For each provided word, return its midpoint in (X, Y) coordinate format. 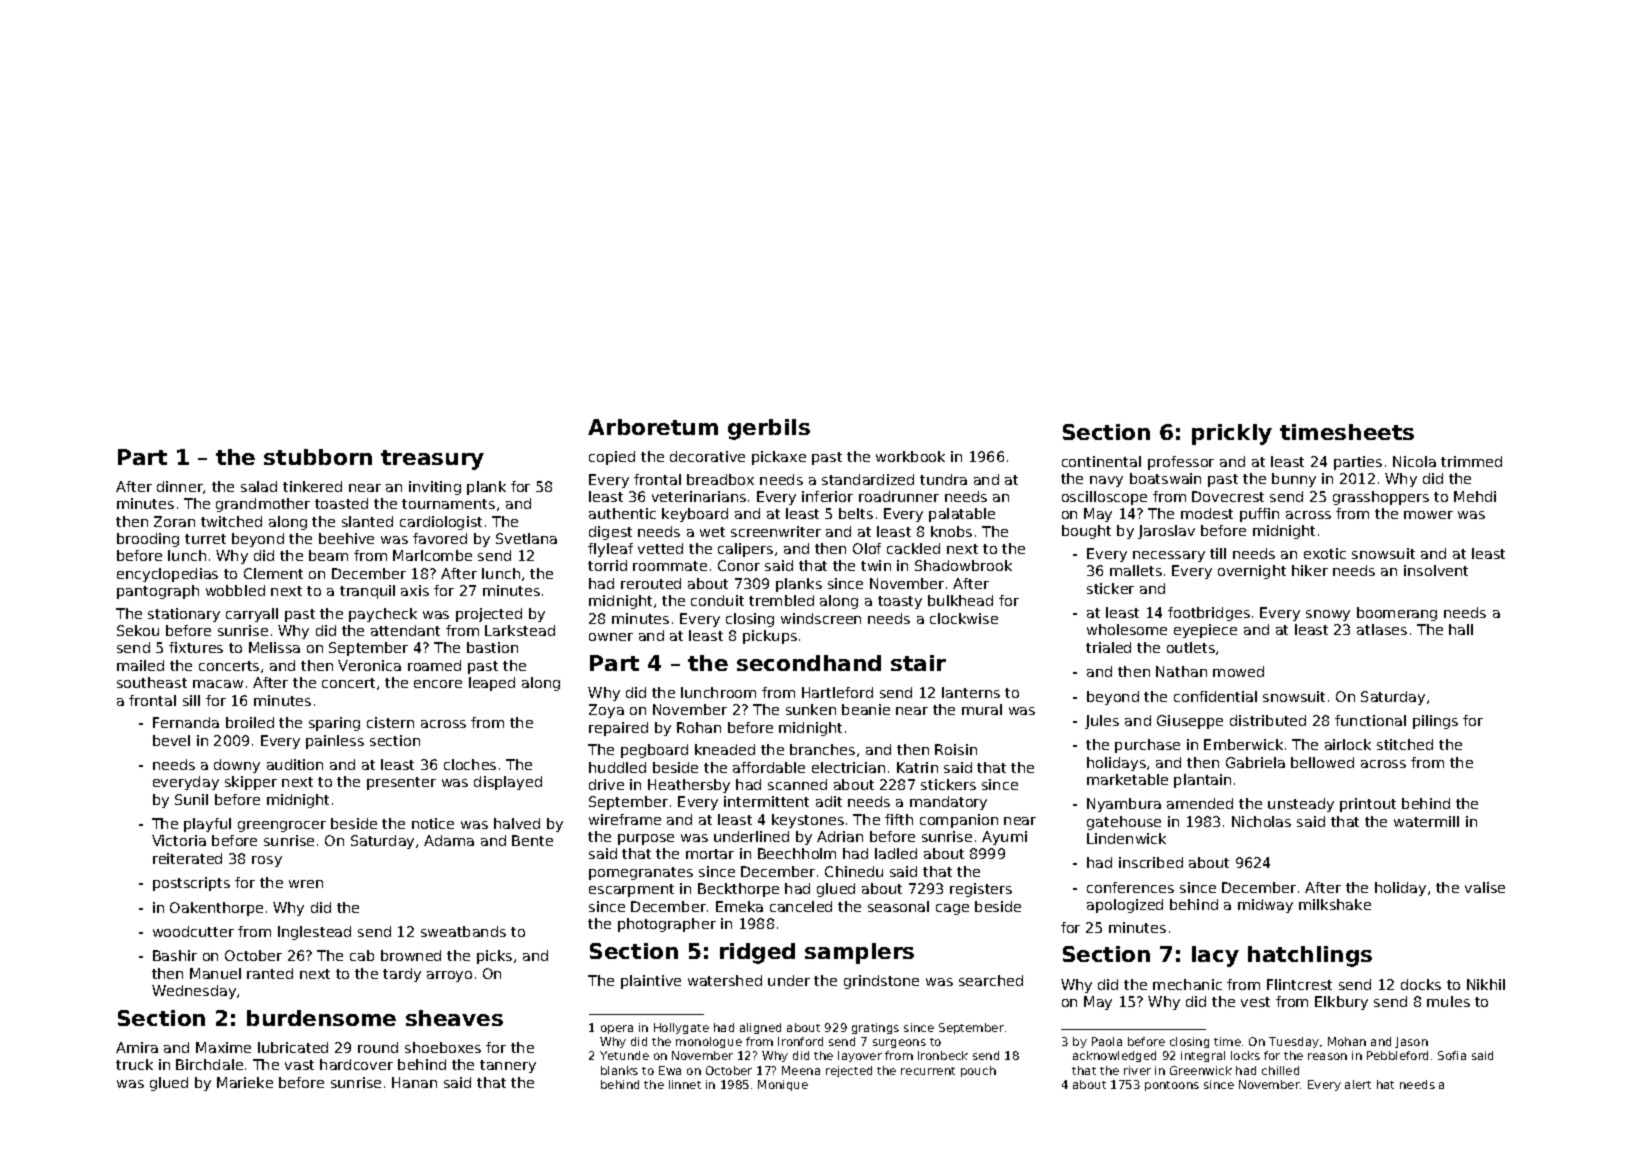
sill (191, 700)
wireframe (625, 819)
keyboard (695, 515)
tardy (402, 975)
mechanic (1187, 984)
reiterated (187, 858)
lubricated (293, 1047)
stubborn (318, 457)
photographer (667, 925)
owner (611, 637)
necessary (1169, 556)
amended (1200, 803)
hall (1461, 629)
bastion (492, 647)
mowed (1238, 671)
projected (489, 615)
